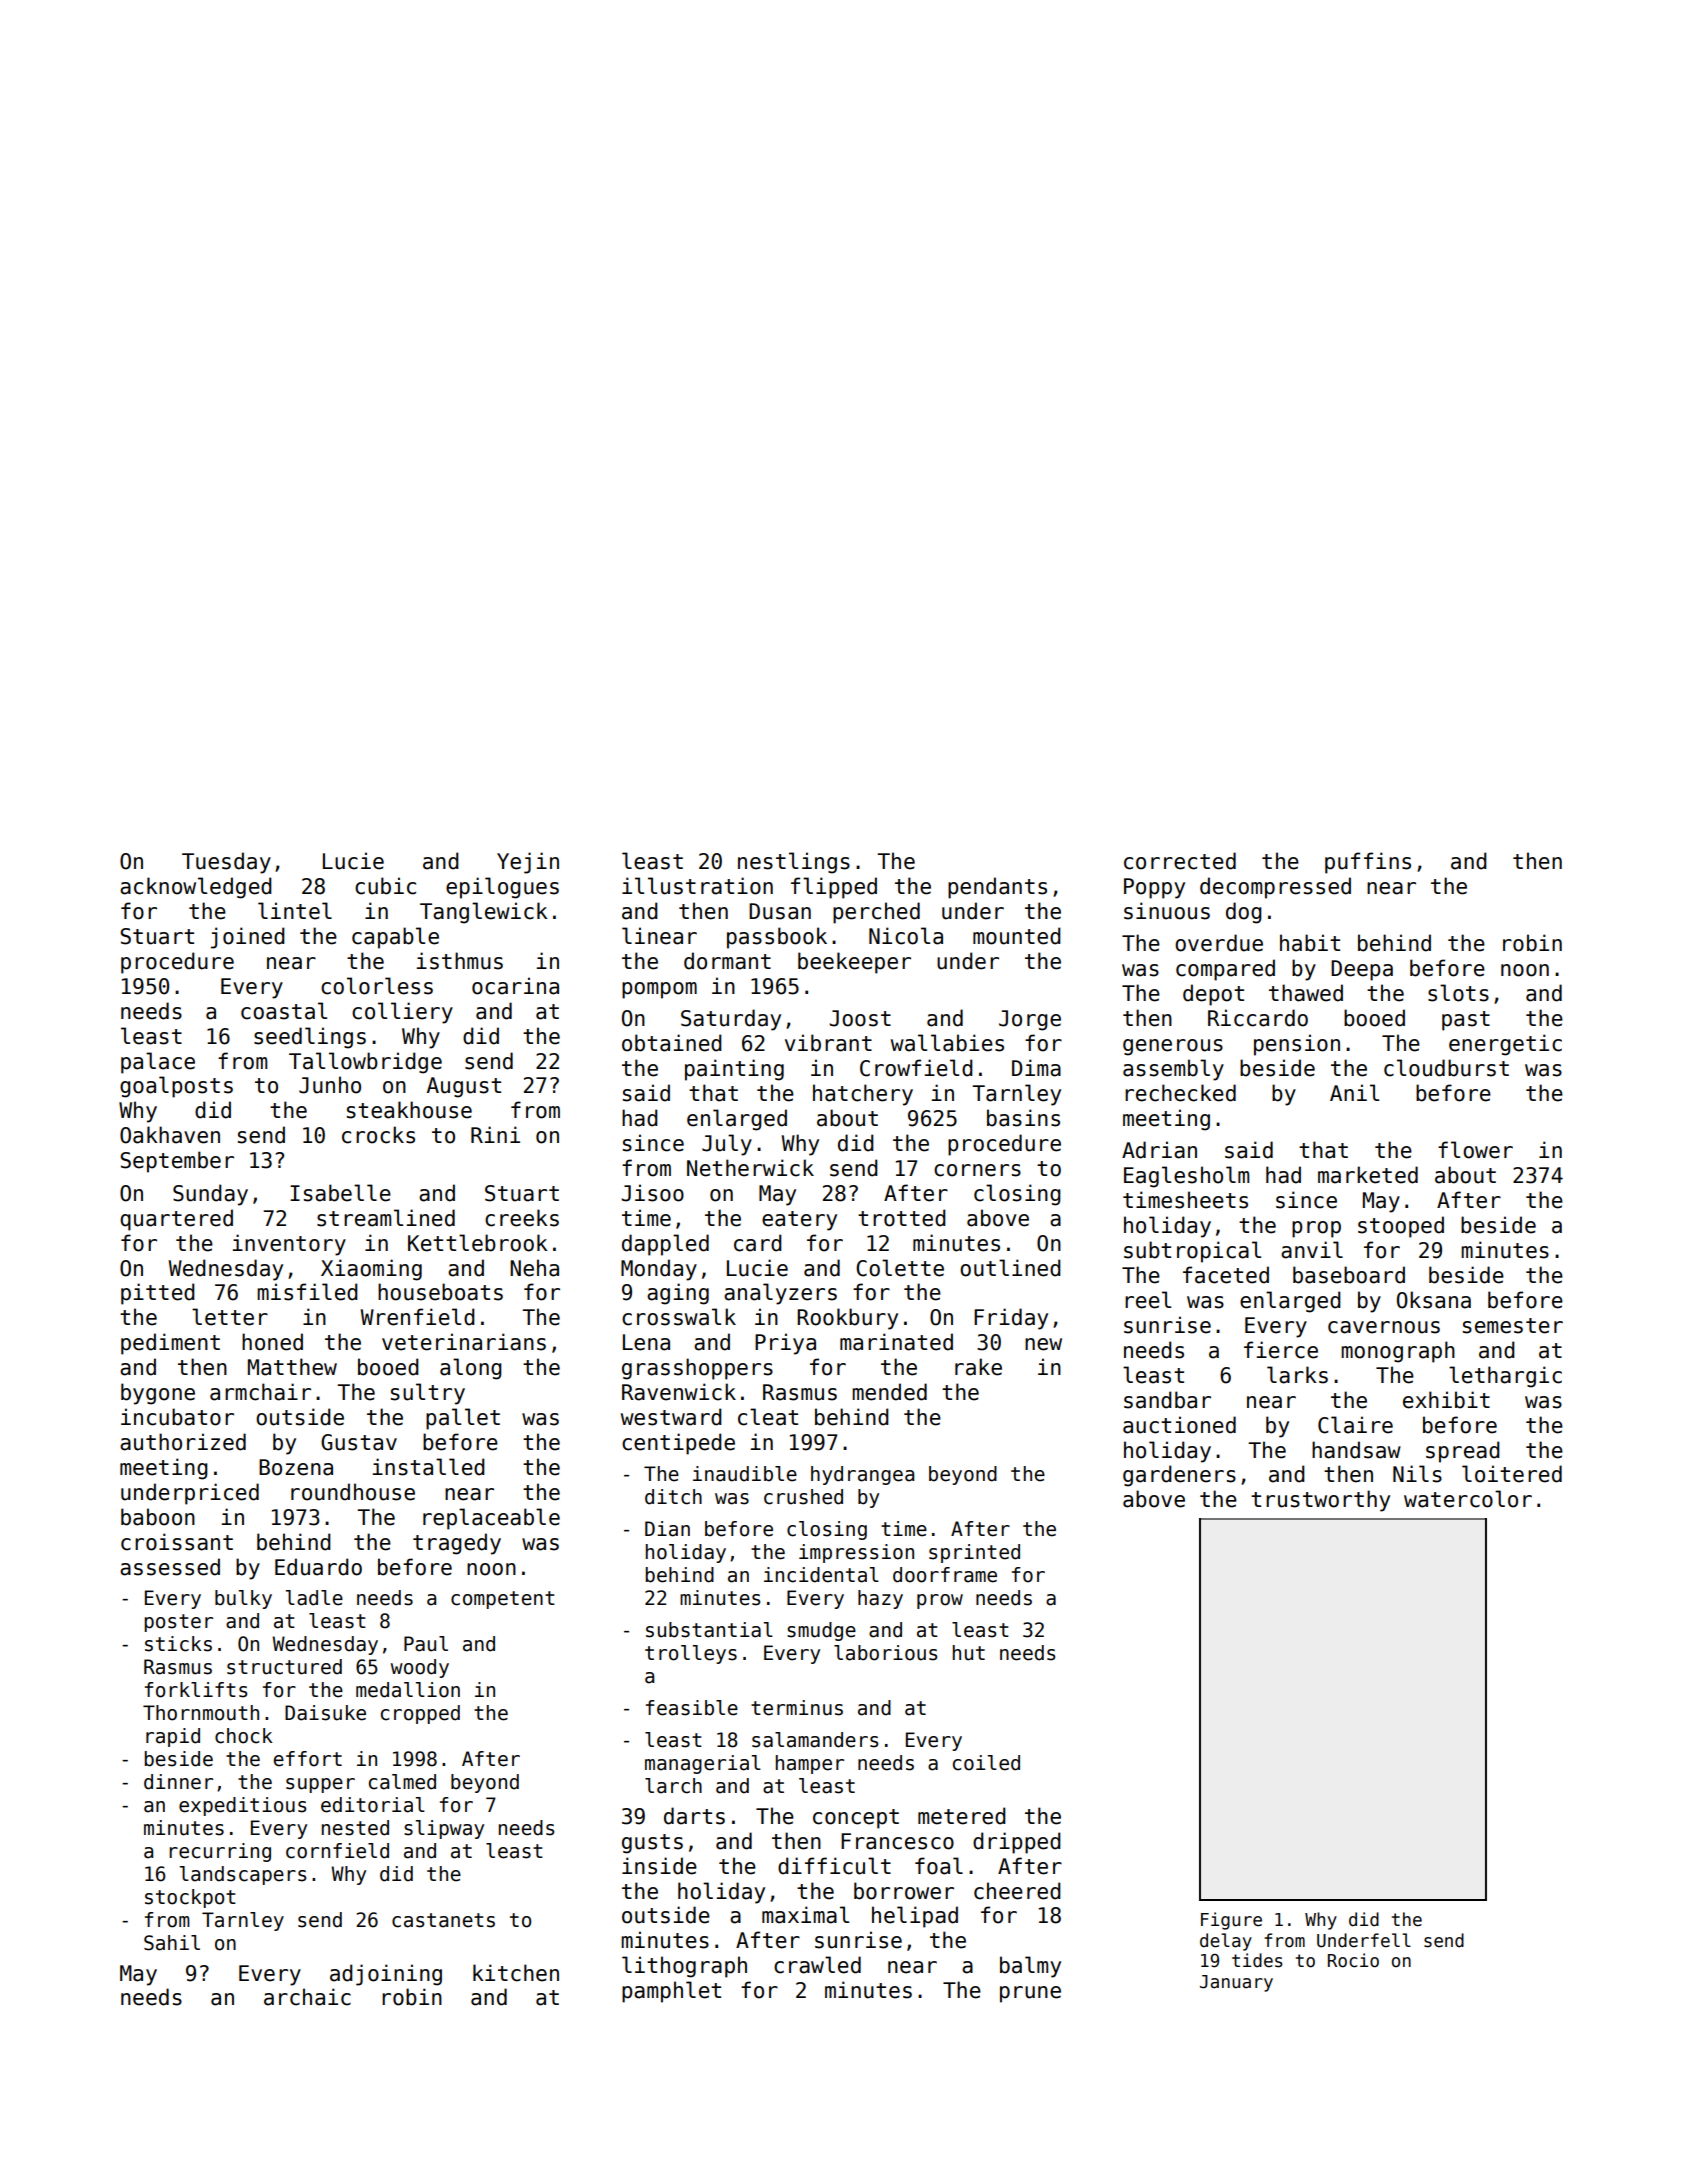  I want to click on semester, so click(1513, 1326).
